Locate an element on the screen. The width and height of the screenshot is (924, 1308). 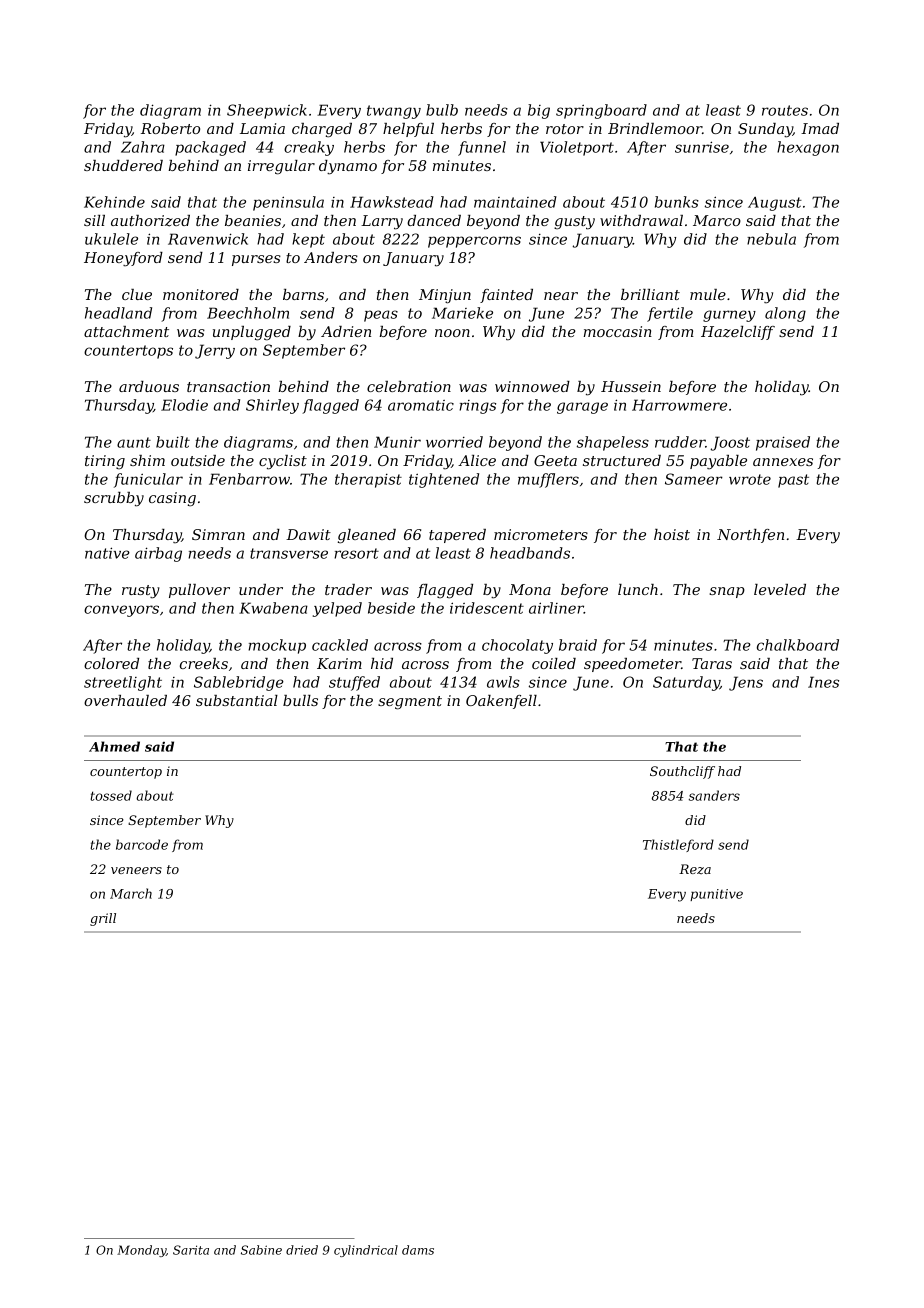
Jens is located at coordinates (746, 683).
